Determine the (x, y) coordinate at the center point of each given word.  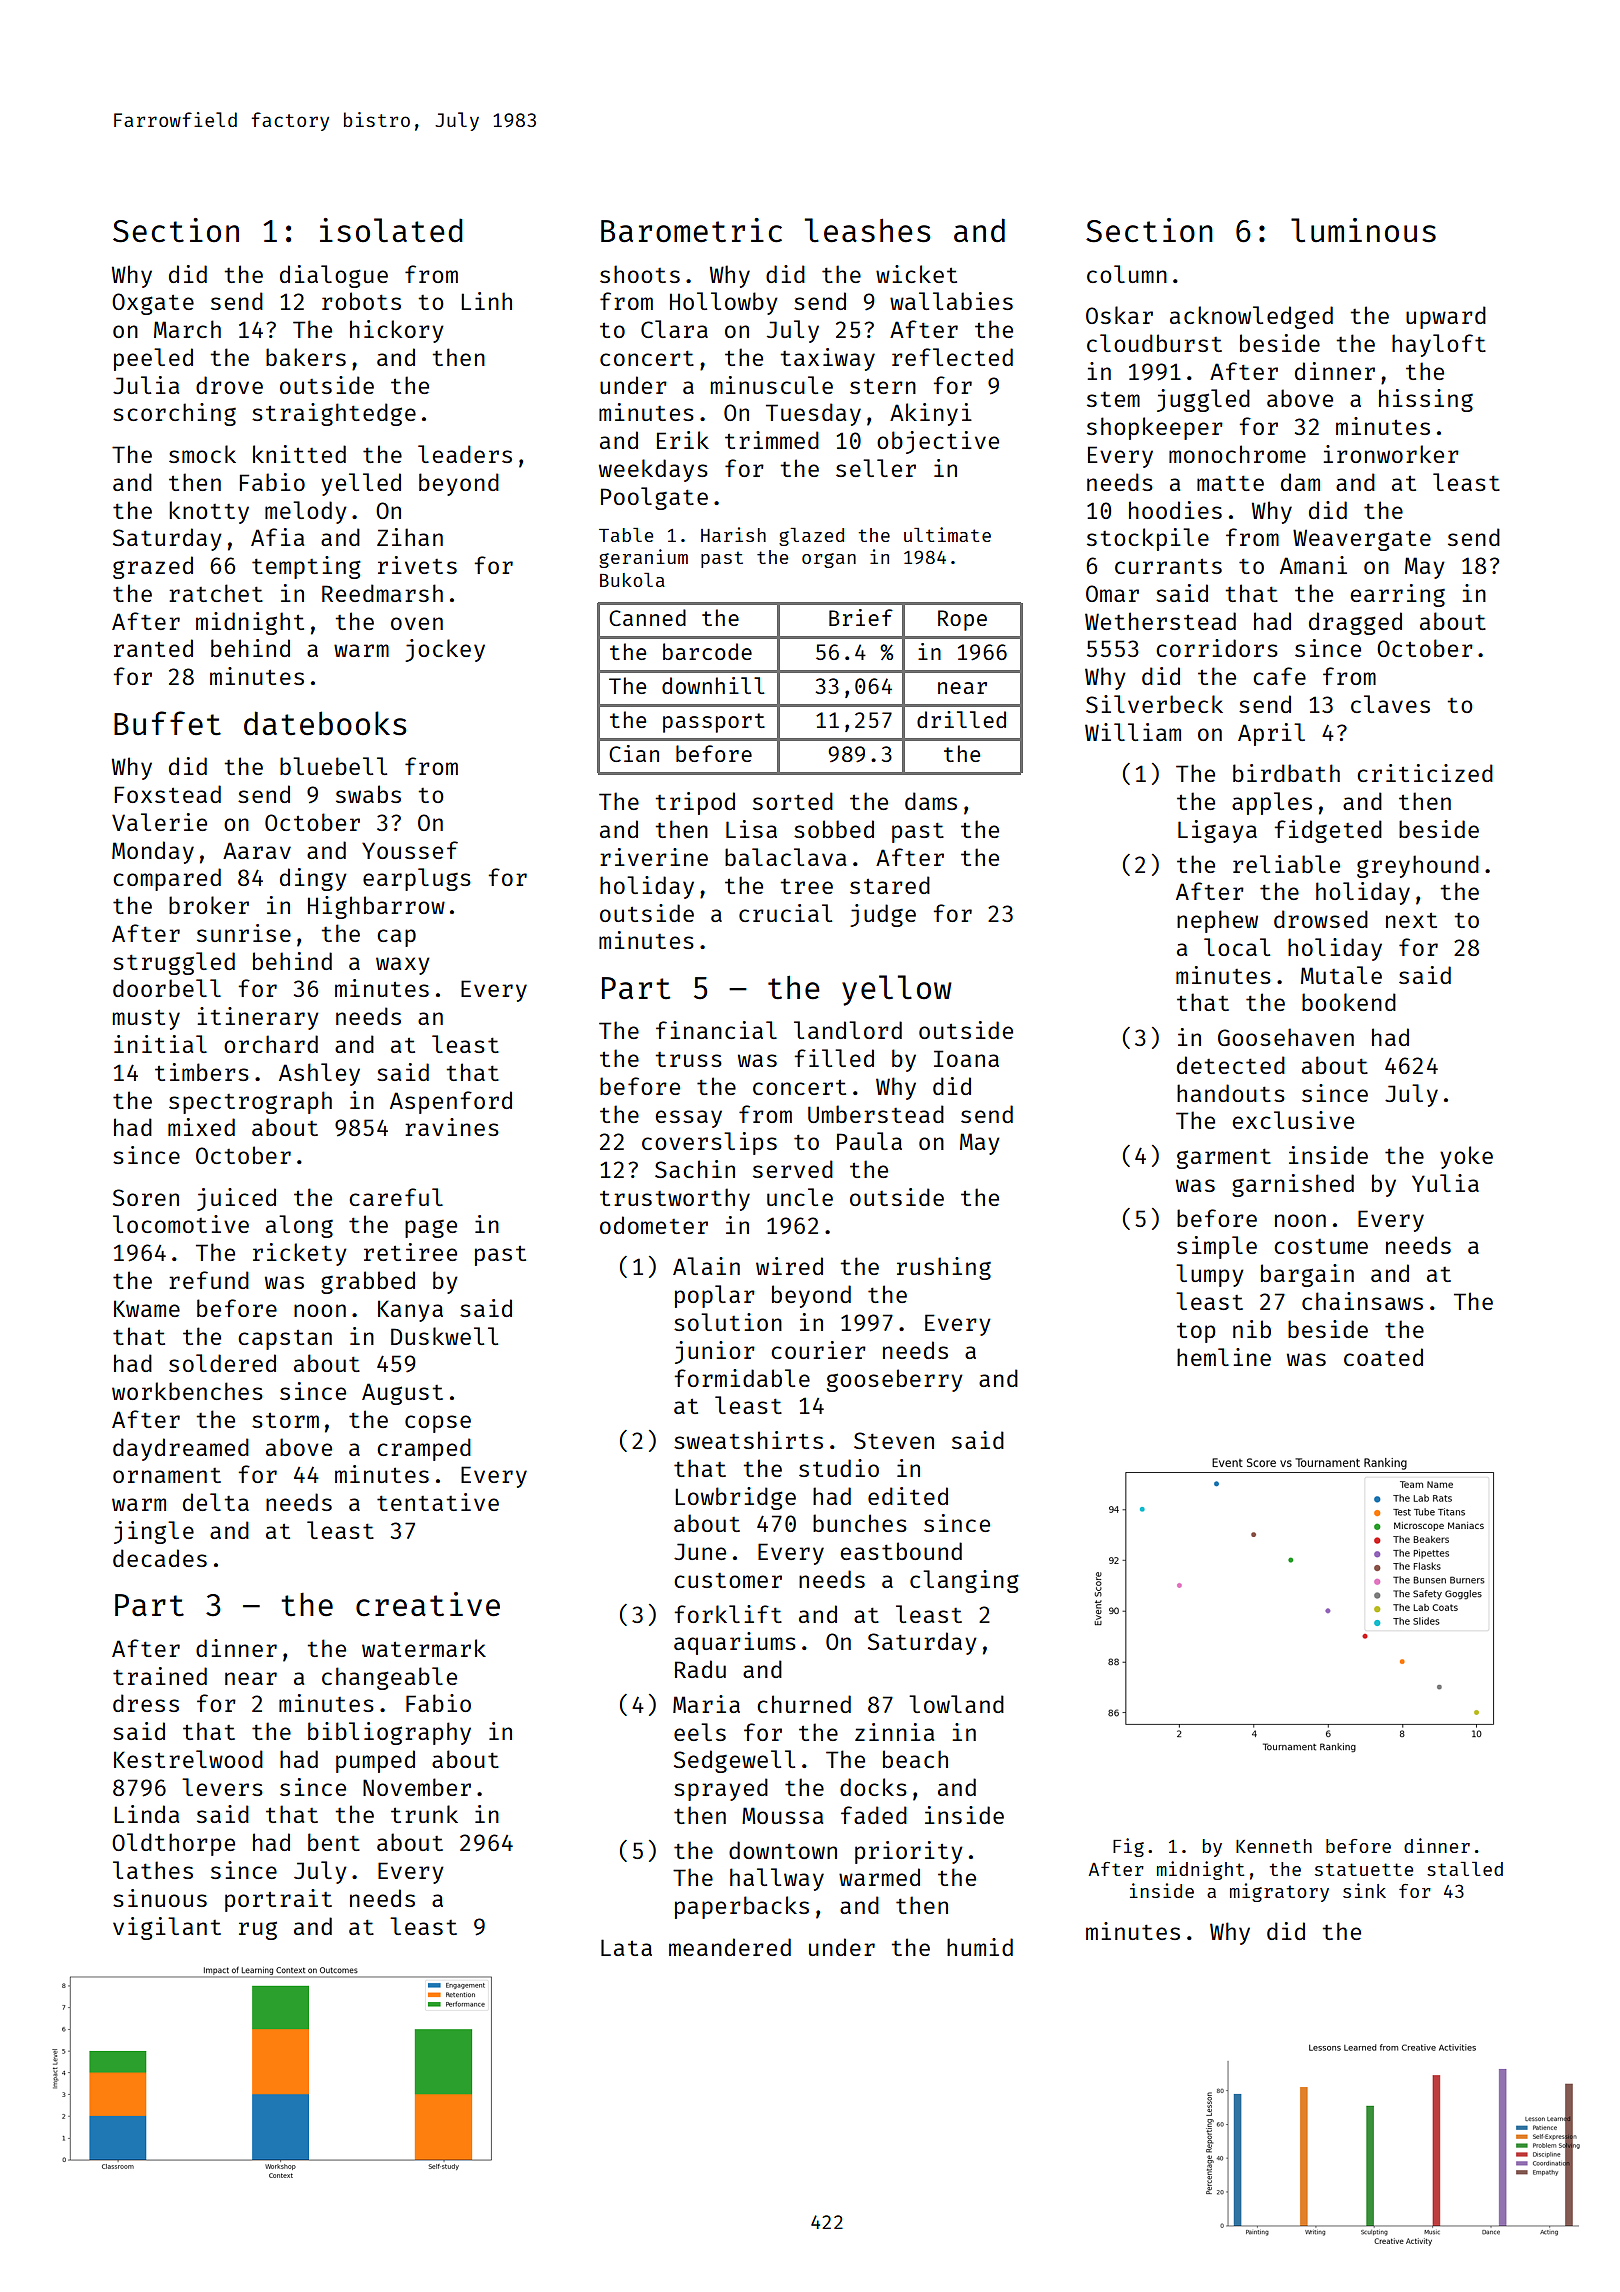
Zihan (410, 537)
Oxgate (153, 304)
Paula (869, 1141)
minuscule (772, 385)
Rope (962, 620)
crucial (785, 913)
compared (167, 879)
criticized (1425, 773)
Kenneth (1274, 1846)
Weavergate (1362, 540)
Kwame (147, 1308)
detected (1231, 1065)
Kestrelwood (188, 1759)
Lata (626, 1947)
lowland (956, 1704)
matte (1230, 483)
